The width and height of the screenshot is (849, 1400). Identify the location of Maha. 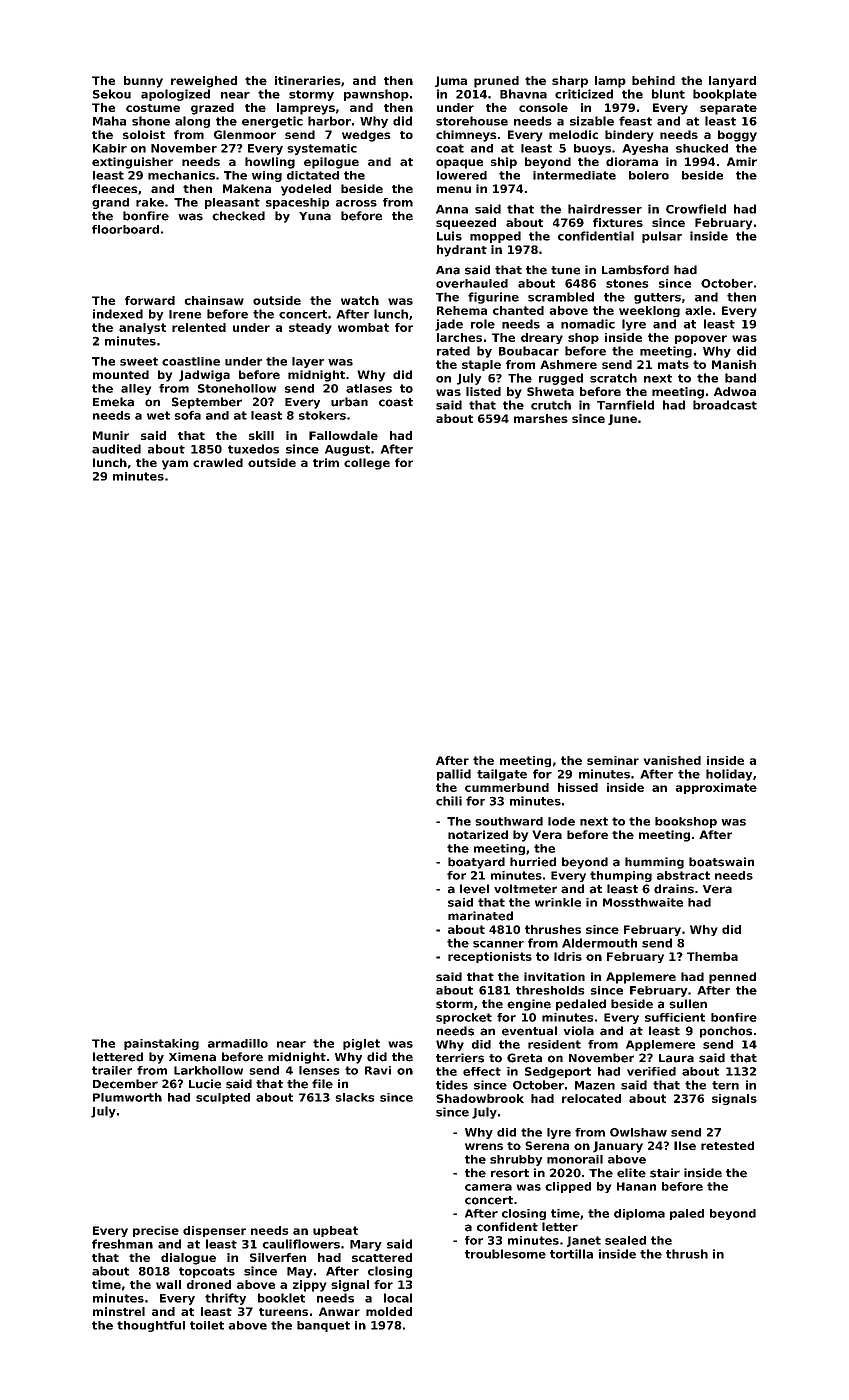
(109, 121).
